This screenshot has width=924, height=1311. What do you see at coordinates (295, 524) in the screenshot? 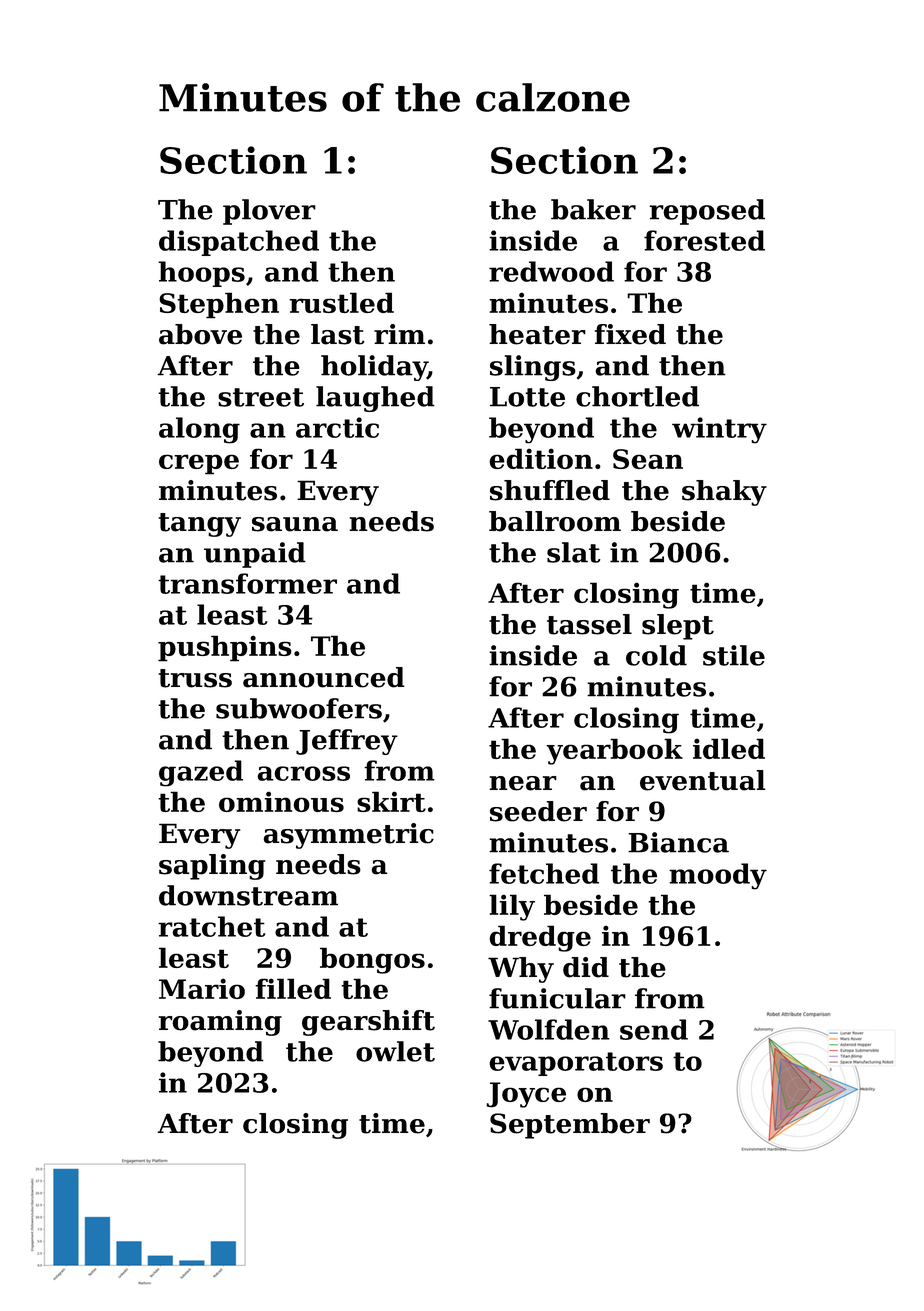
I see `sauna` at bounding box center [295, 524].
